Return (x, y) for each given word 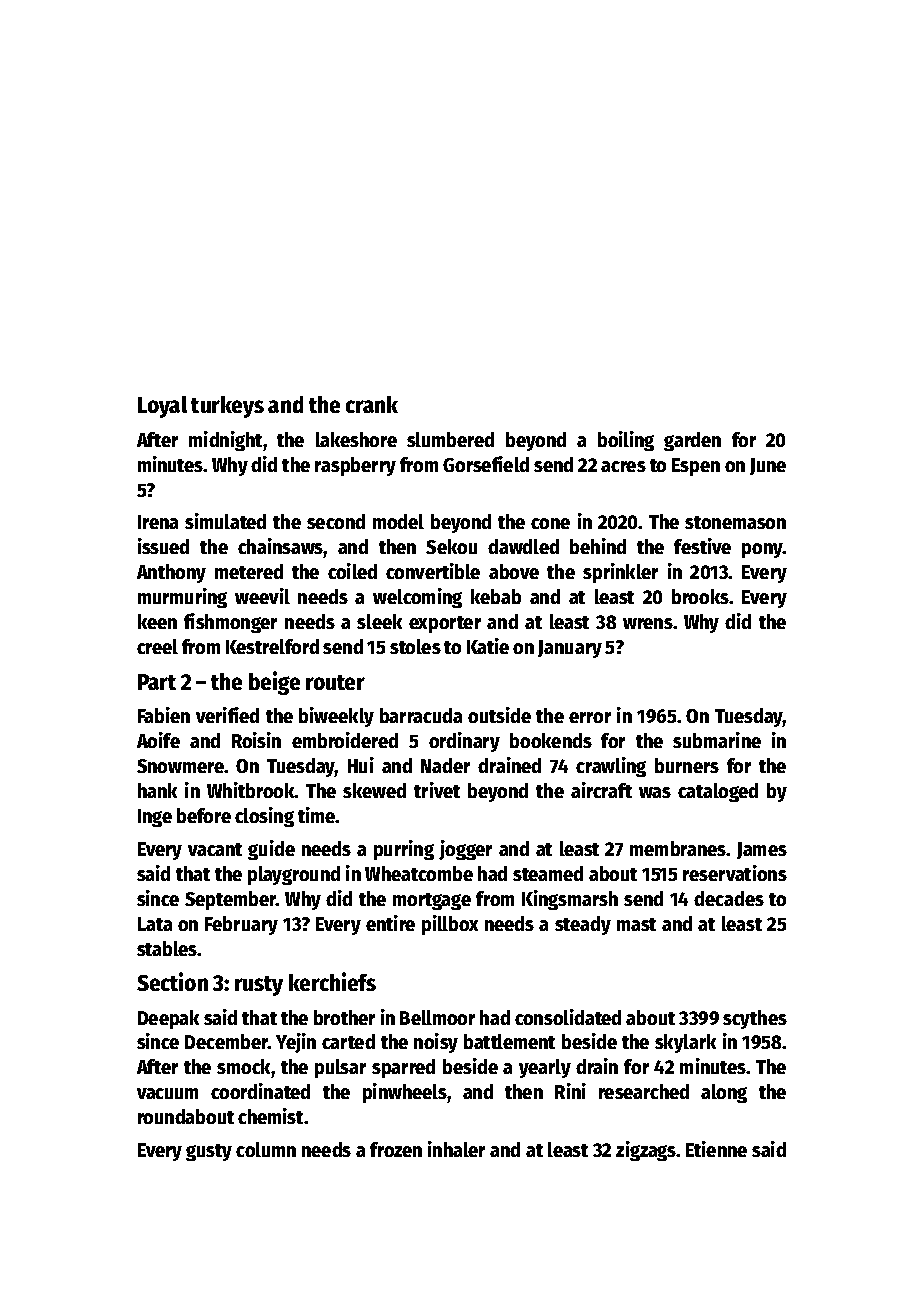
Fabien (164, 715)
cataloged (718, 792)
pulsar (340, 1068)
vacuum (167, 1093)
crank (372, 404)
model (398, 521)
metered (249, 571)
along (724, 1093)
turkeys (227, 407)
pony (762, 550)
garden (692, 441)
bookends (551, 740)
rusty (259, 986)
